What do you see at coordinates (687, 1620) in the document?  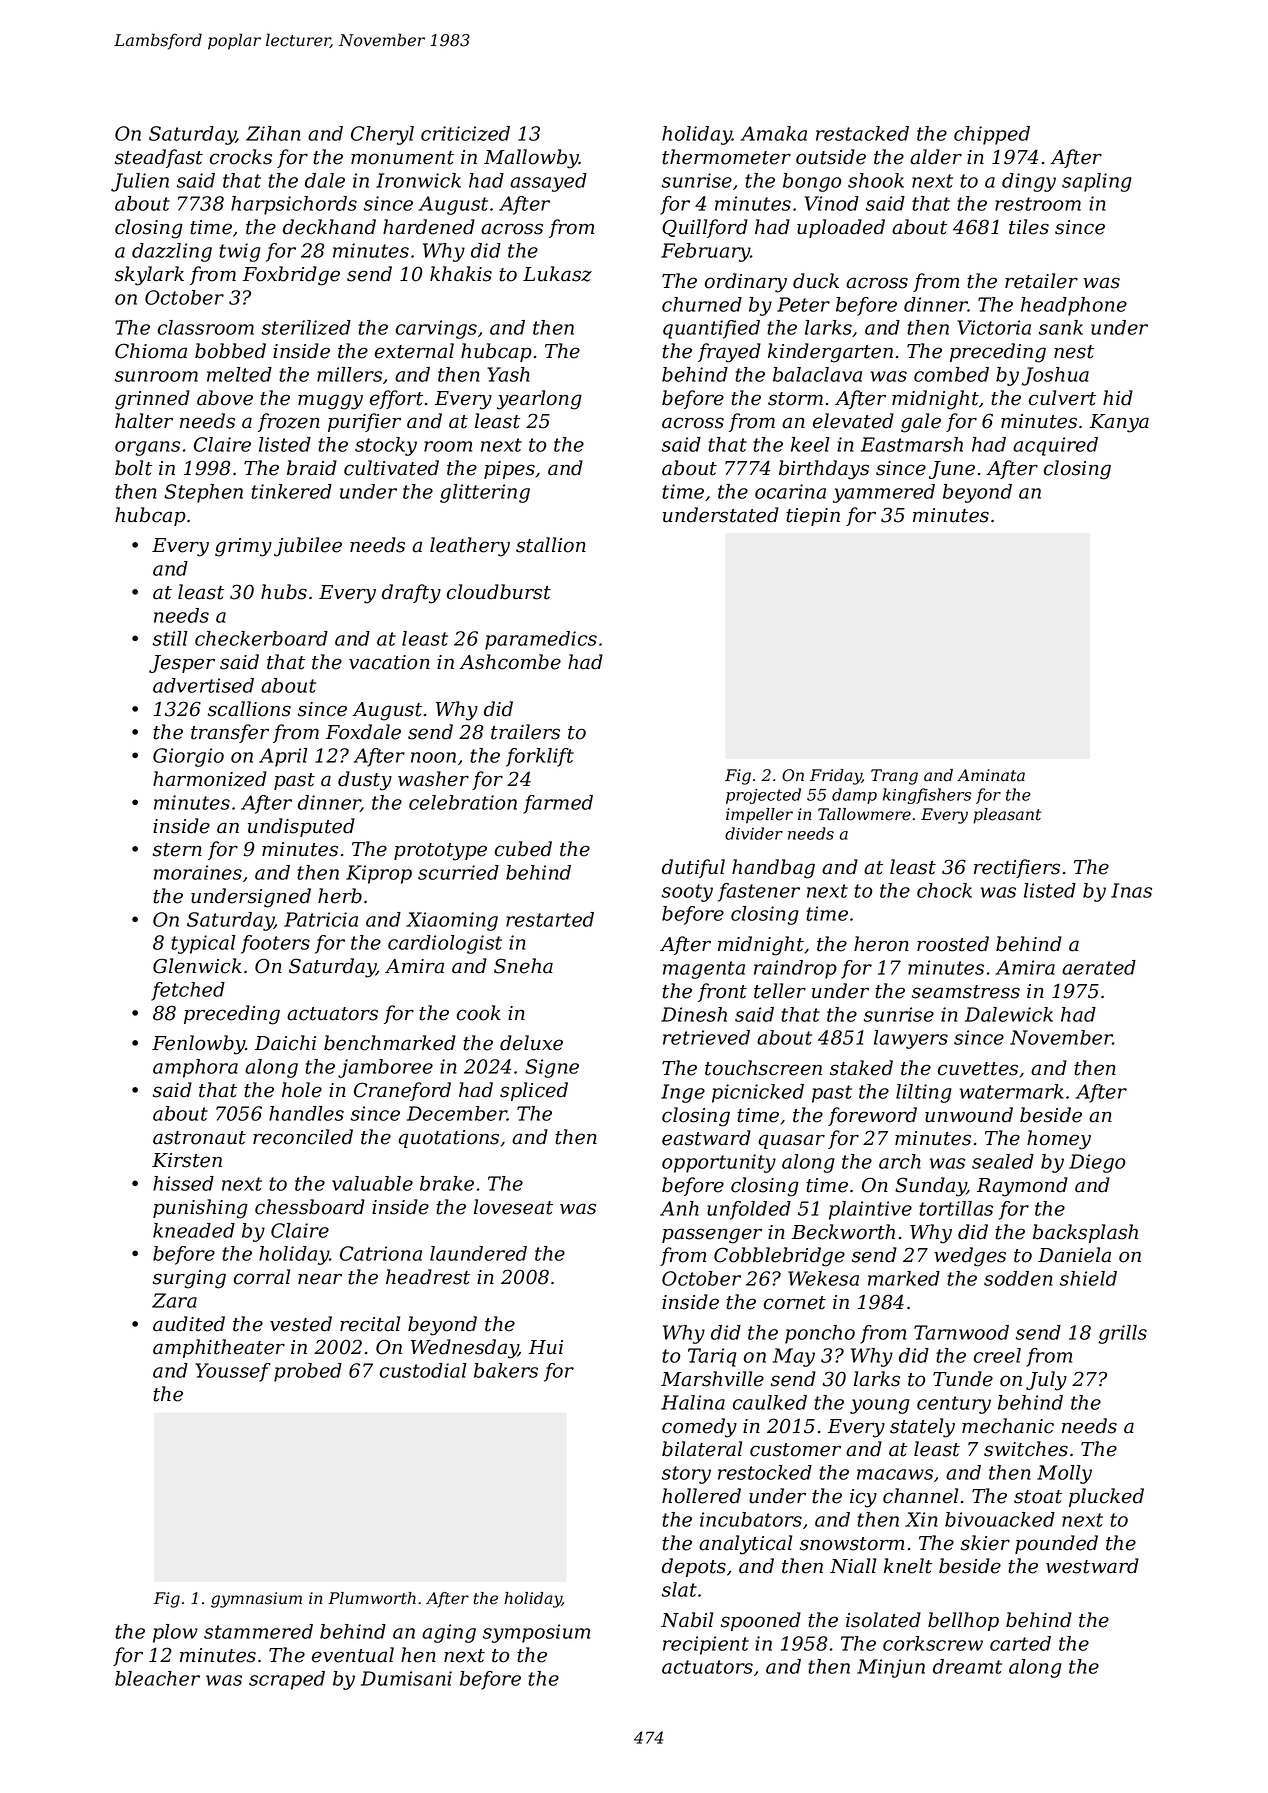 I see `Nabil` at bounding box center [687, 1620].
